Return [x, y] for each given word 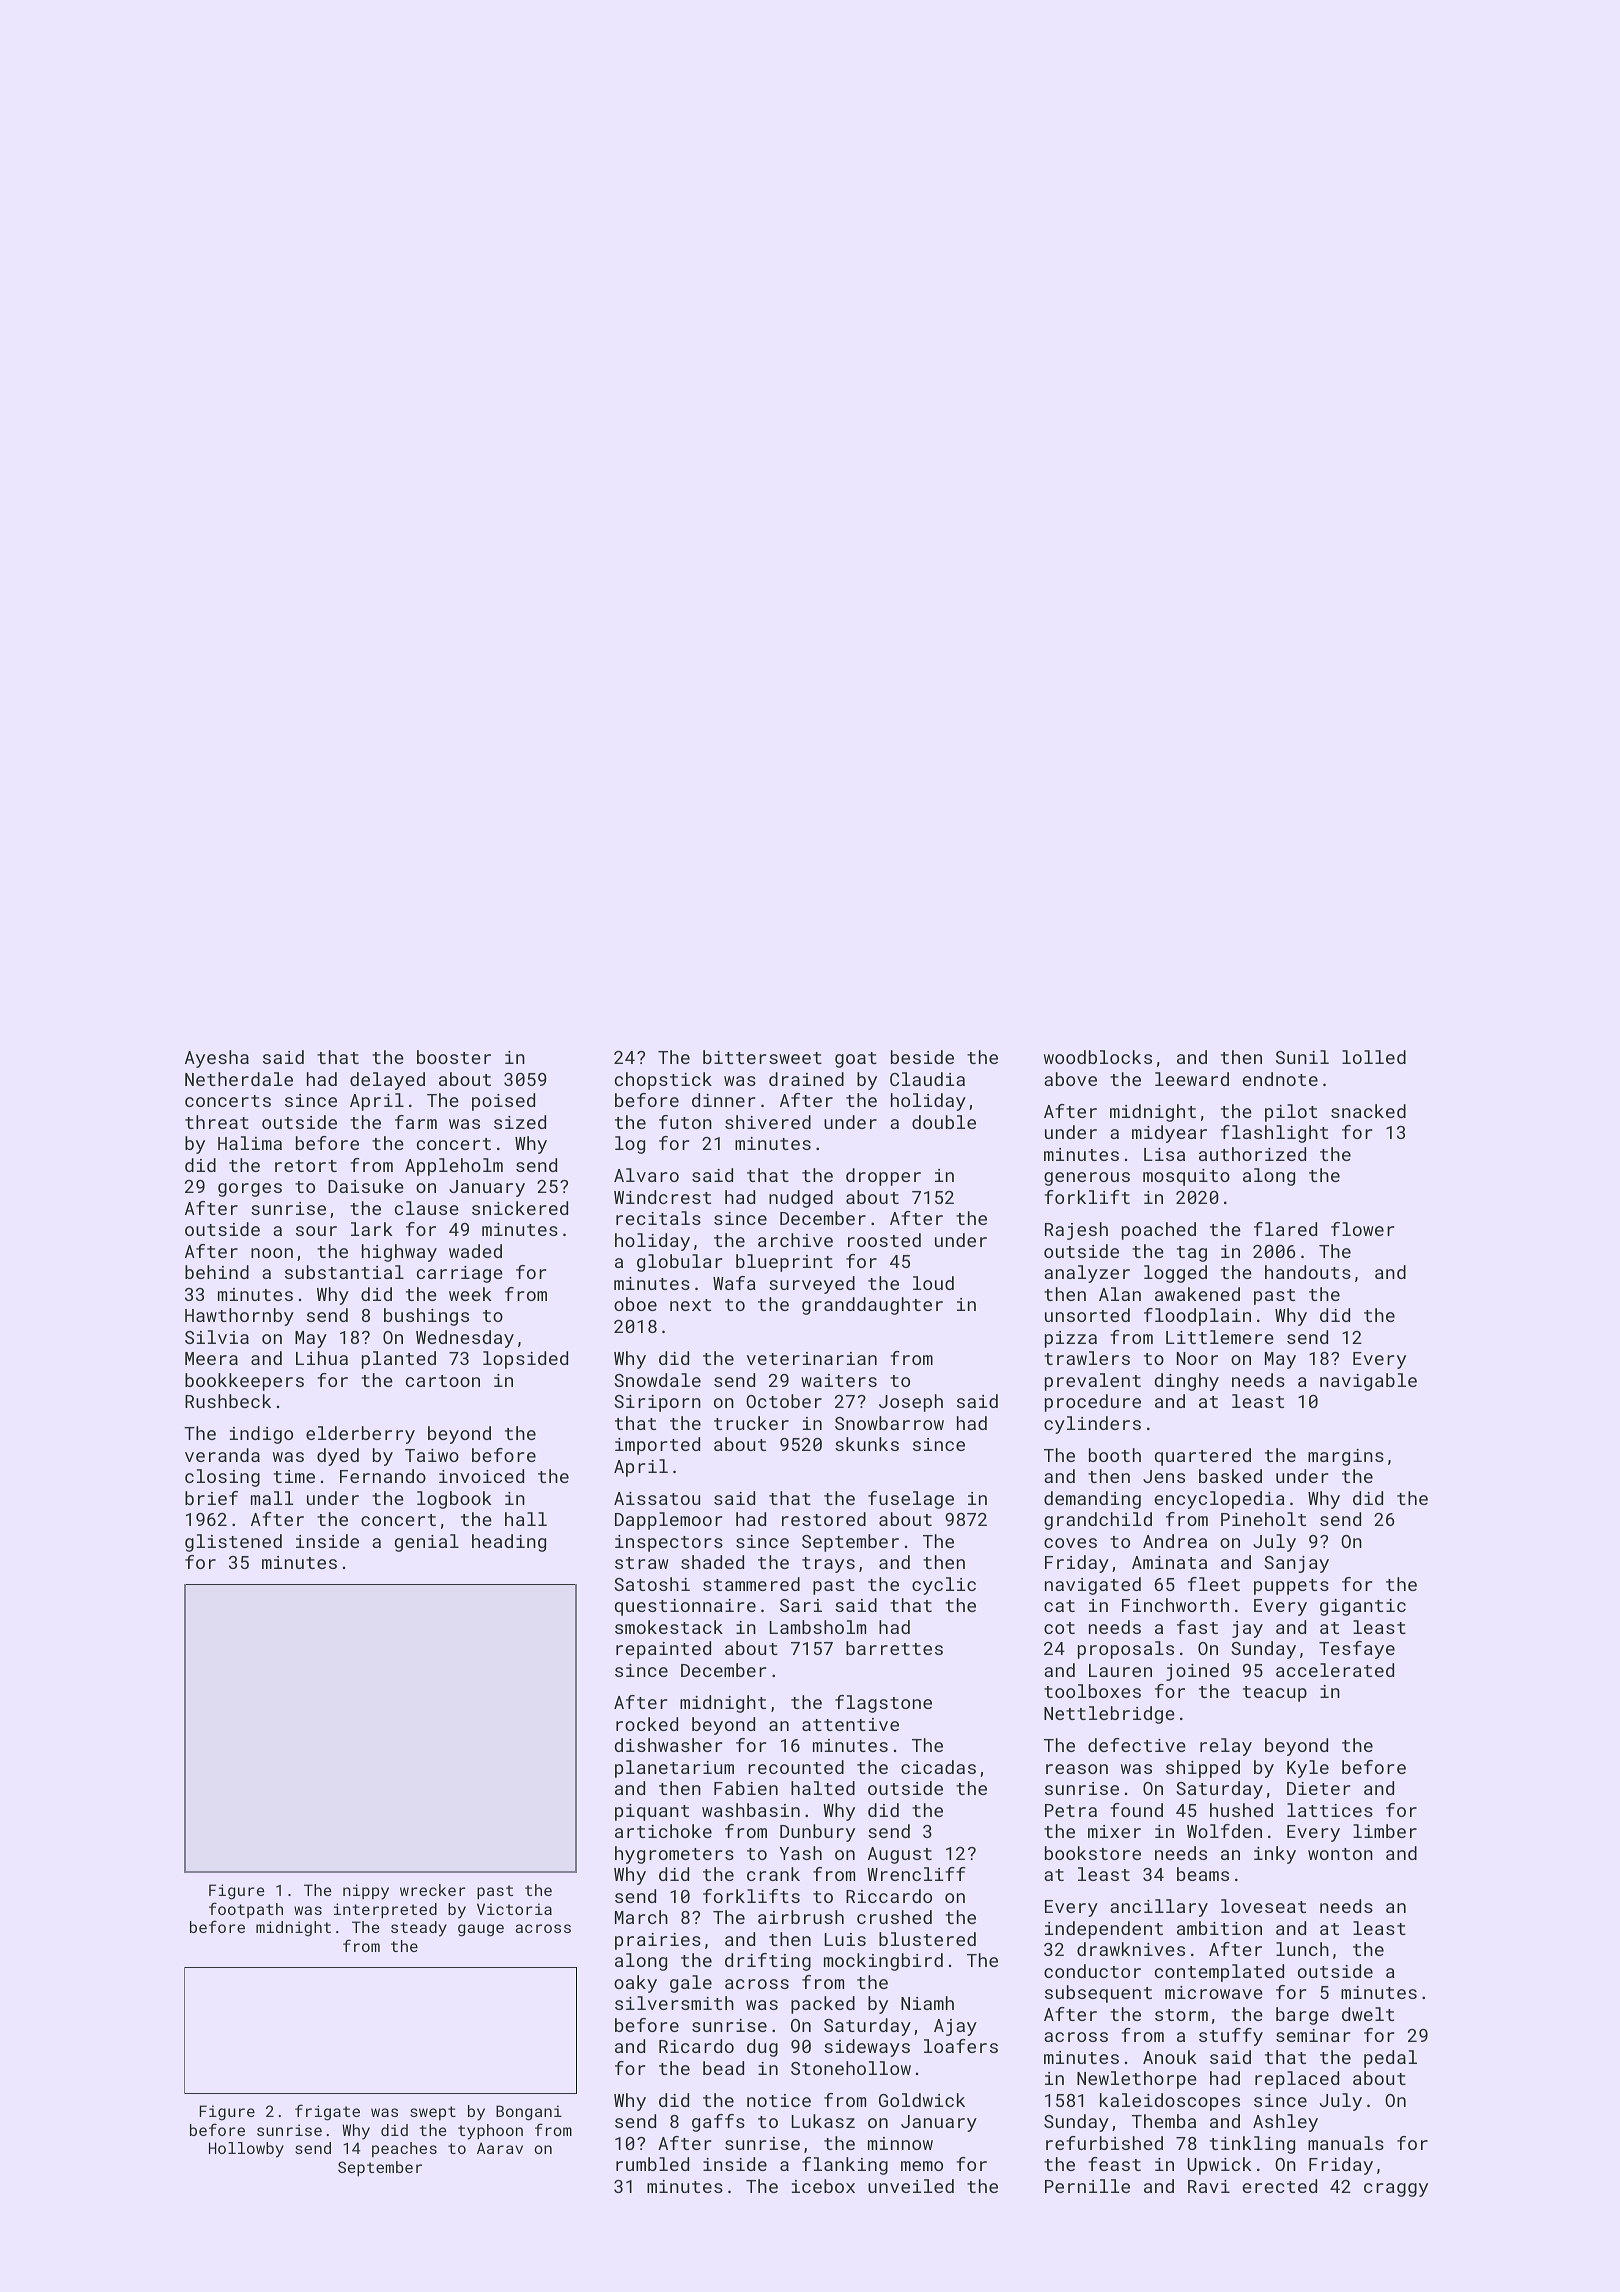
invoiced [481, 1476]
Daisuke [366, 1186]
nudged [801, 1199]
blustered [927, 1939]
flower [1362, 1229]
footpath [246, 1910]
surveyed [812, 1285]
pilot [1291, 1113]
